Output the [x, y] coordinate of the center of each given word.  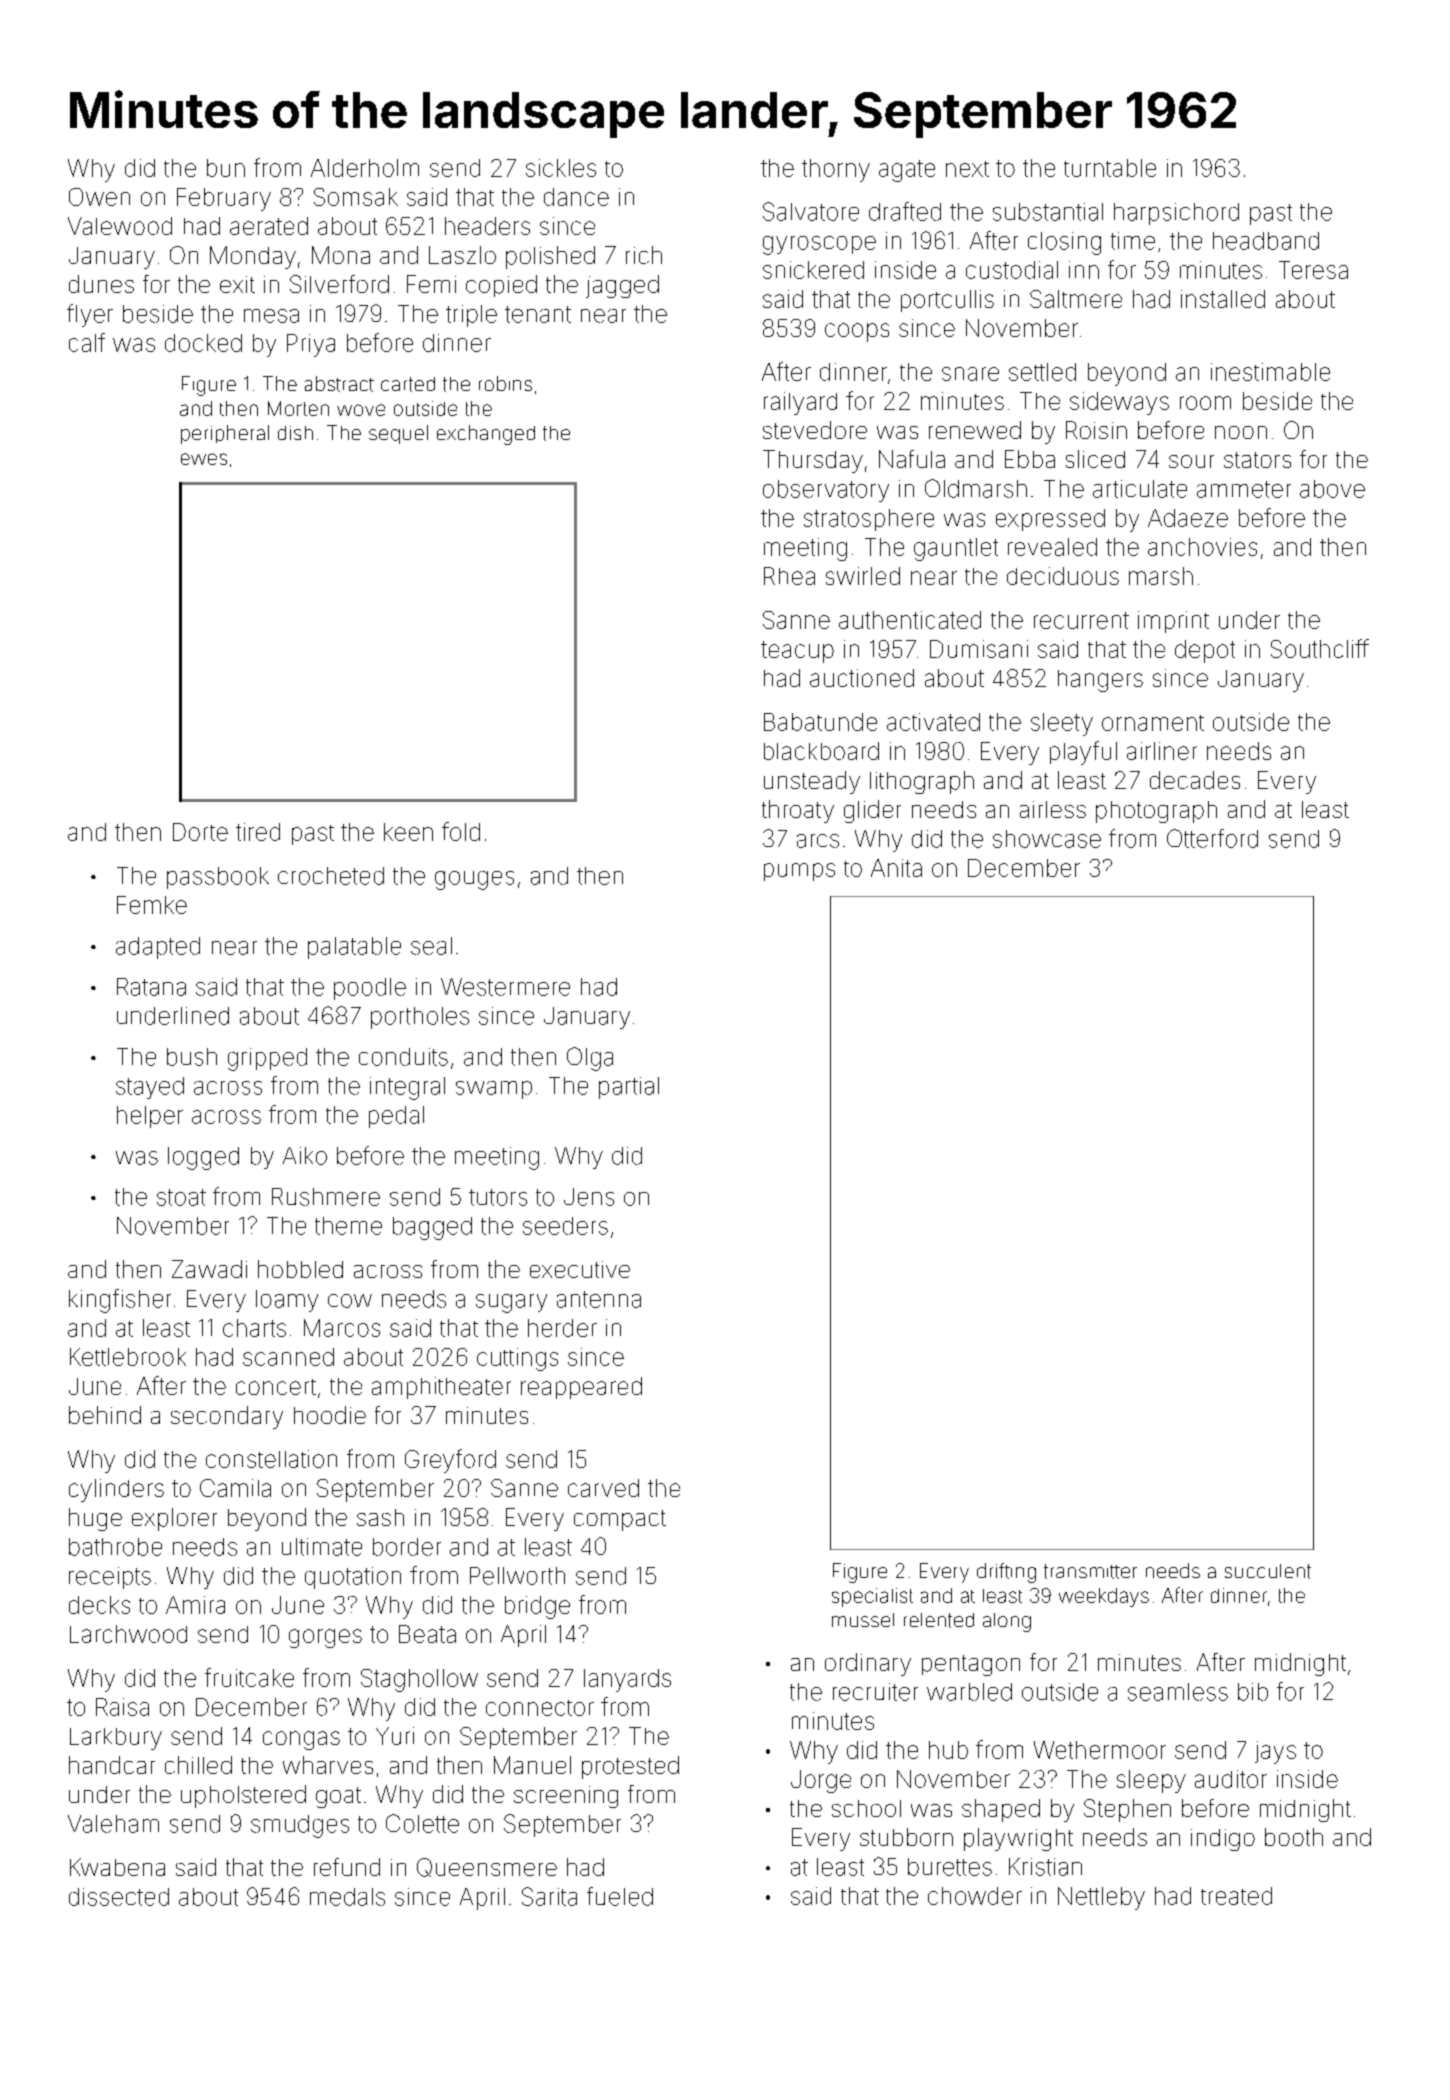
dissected [119, 1897]
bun [226, 168]
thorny [836, 170]
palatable [354, 948]
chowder [975, 1896]
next [967, 169]
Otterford [1212, 838]
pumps [799, 872]
